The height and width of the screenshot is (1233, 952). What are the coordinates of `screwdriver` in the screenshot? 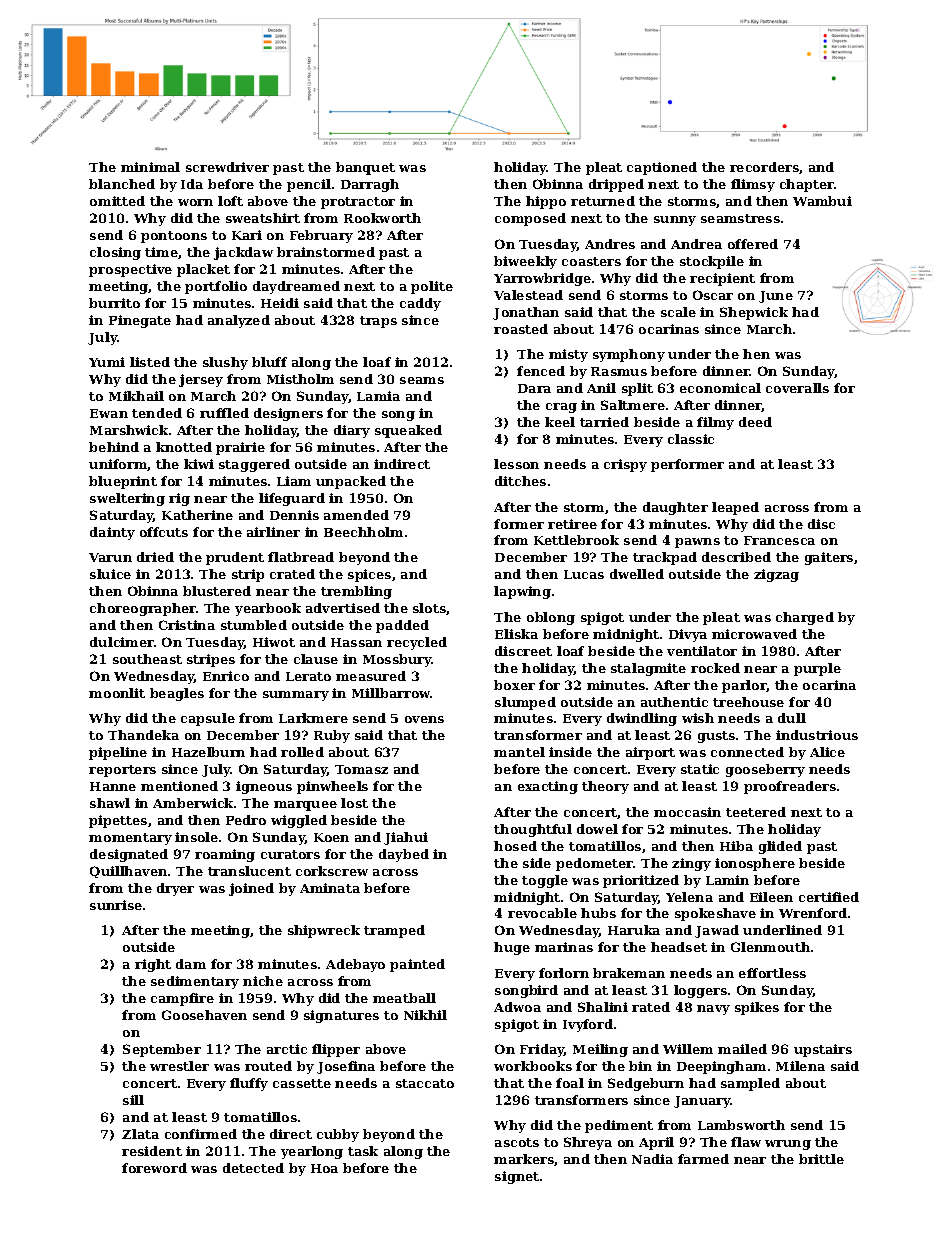 It's located at (227, 167).
